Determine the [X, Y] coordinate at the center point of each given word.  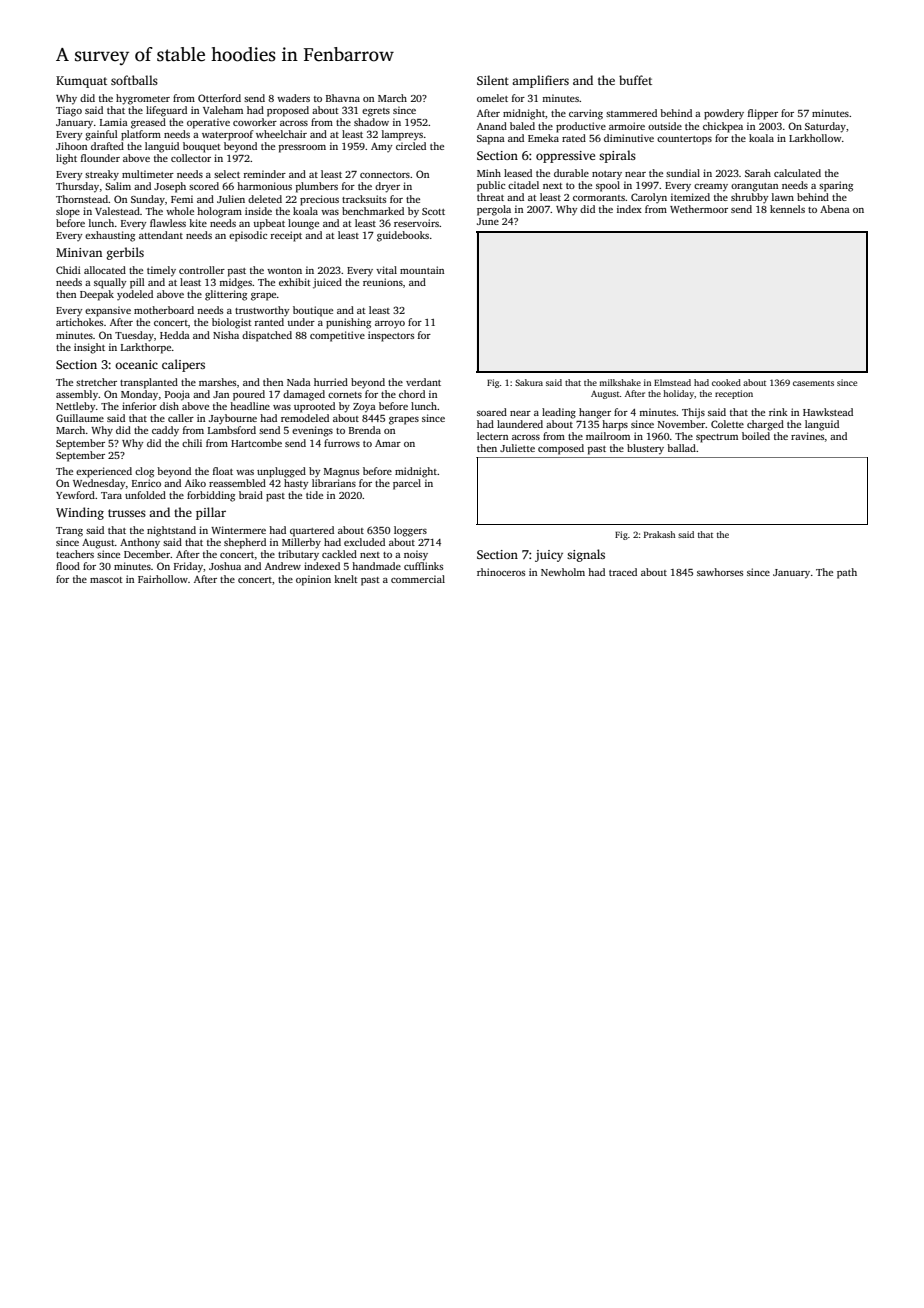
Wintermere [238, 530]
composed [561, 449]
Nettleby [75, 407]
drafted [107, 146]
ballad [681, 448]
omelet [492, 98]
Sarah [758, 173]
